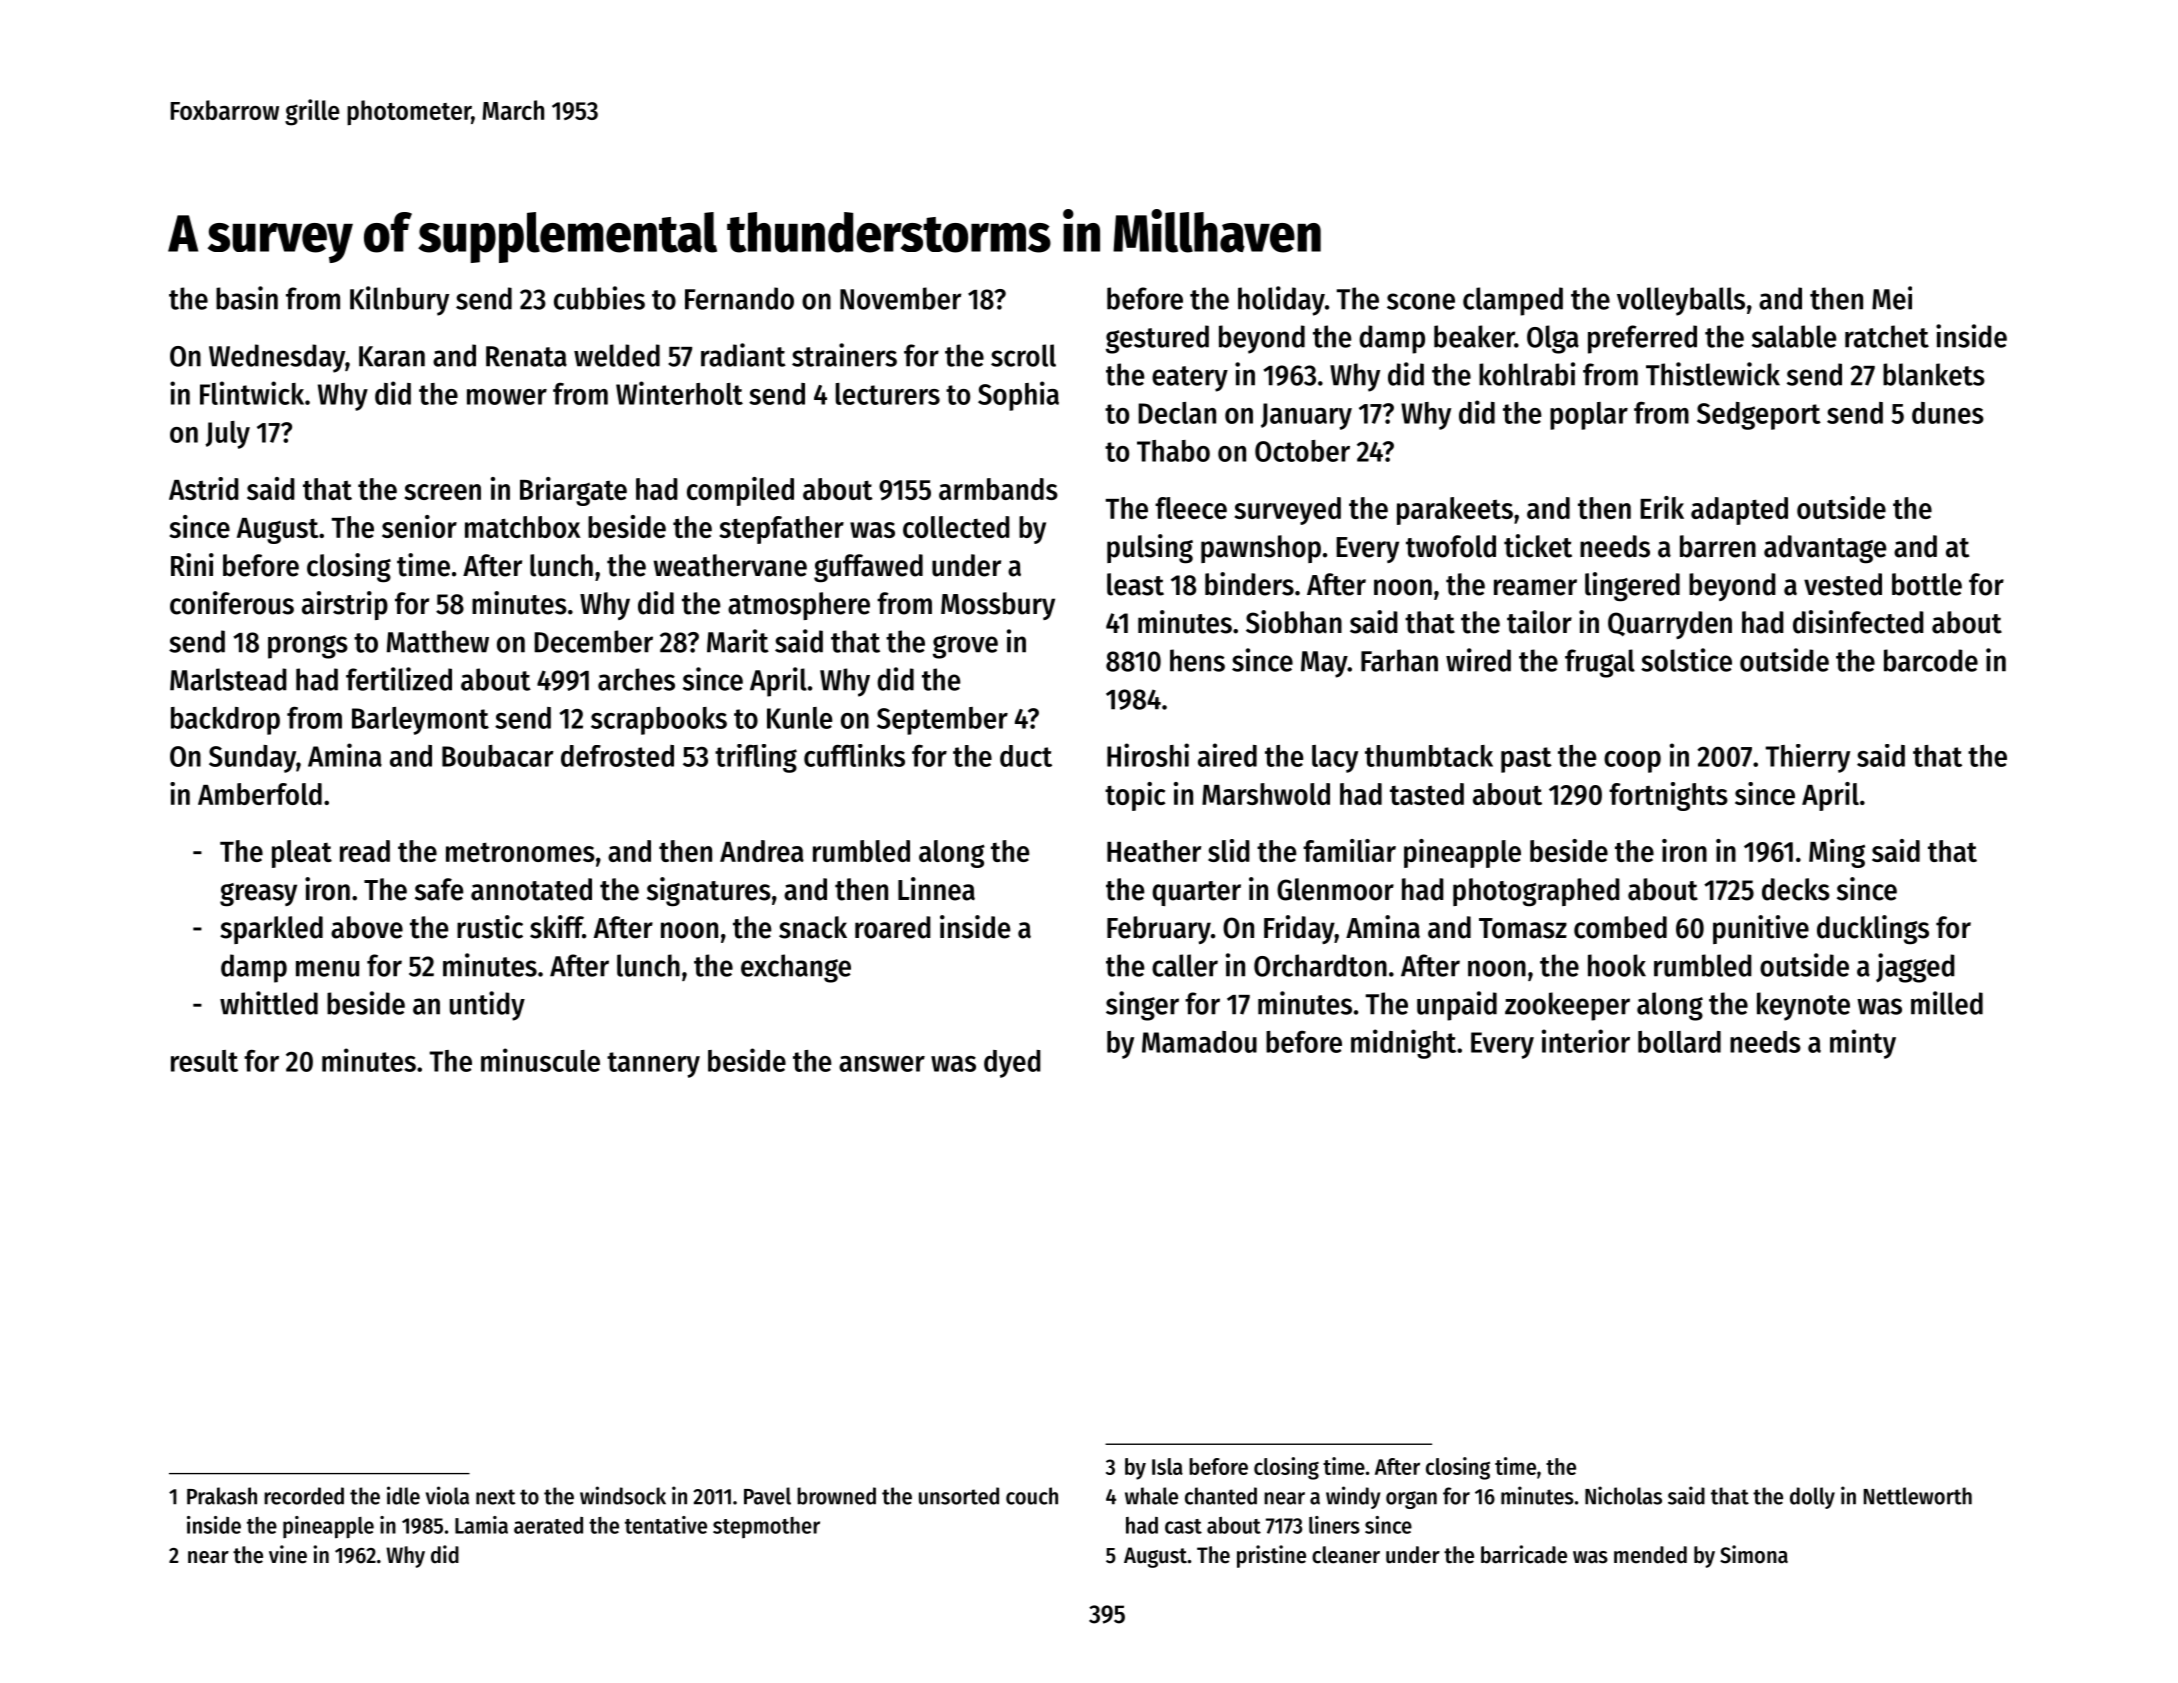 The image size is (2178, 1683). Describe the element at coordinates (1154, 851) in the document. I see `Heather` at that location.
